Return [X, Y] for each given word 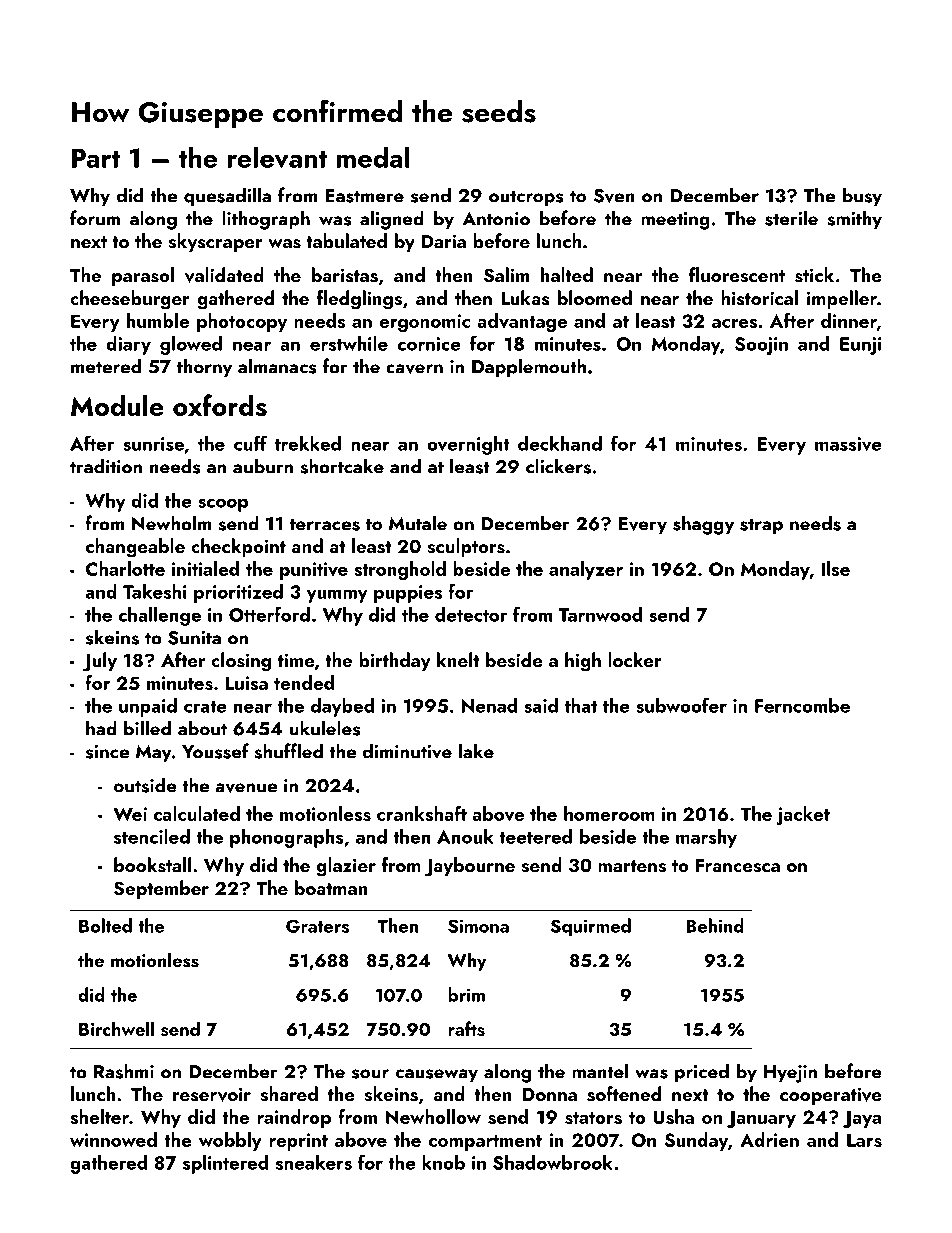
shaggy [703, 525]
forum [95, 218]
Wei [130, 814]
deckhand [560, 443]
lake [476, 751]
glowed [191, 345]
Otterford [269, 614]
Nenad [489, 705]
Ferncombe [802, 705]
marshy [706, 838]
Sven [614, 196]
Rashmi [124, 1071]
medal [373, 157]
